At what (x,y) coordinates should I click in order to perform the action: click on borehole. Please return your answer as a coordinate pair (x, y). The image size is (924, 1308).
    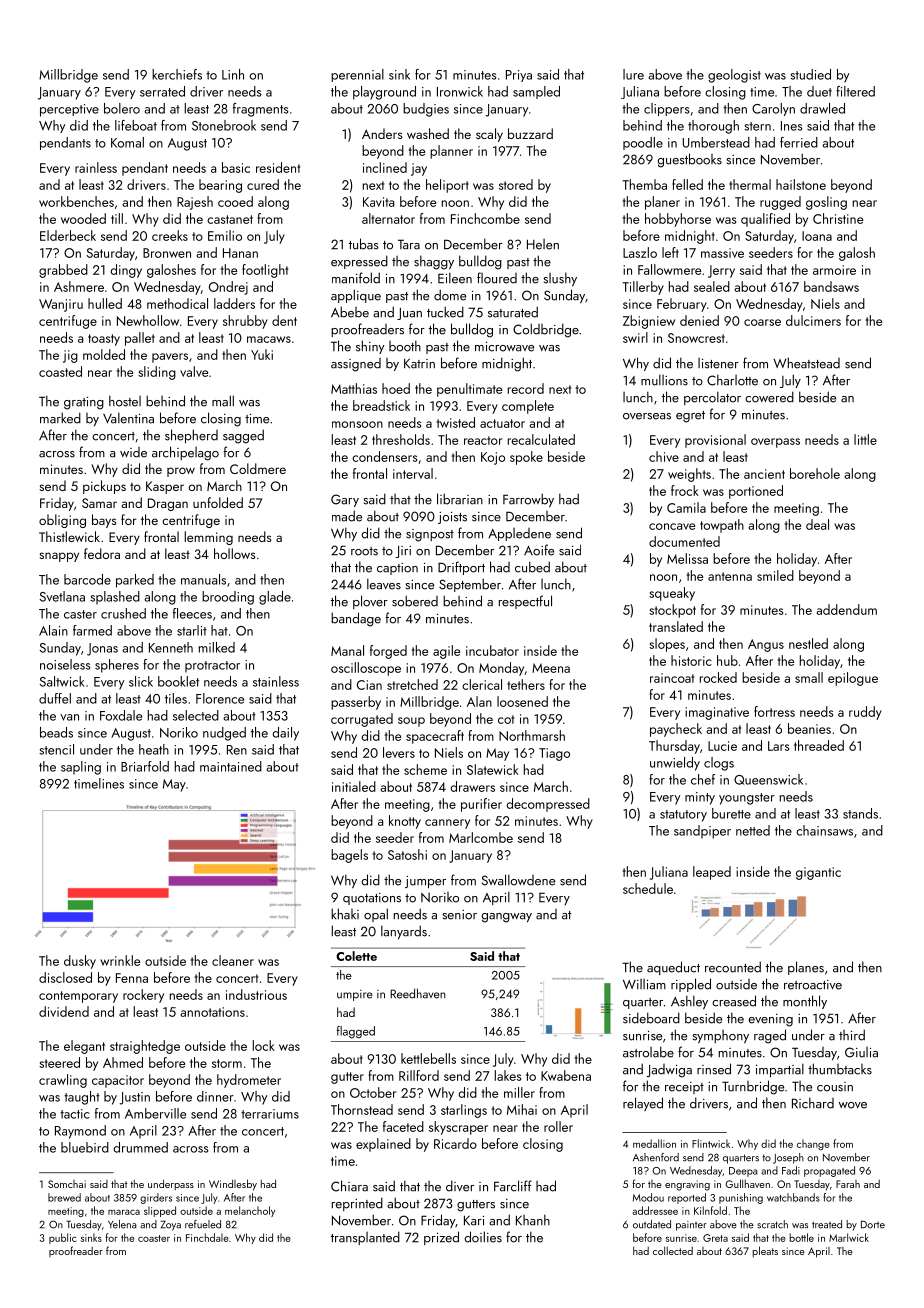
    Looking at the image, I should click on (815, 473).
